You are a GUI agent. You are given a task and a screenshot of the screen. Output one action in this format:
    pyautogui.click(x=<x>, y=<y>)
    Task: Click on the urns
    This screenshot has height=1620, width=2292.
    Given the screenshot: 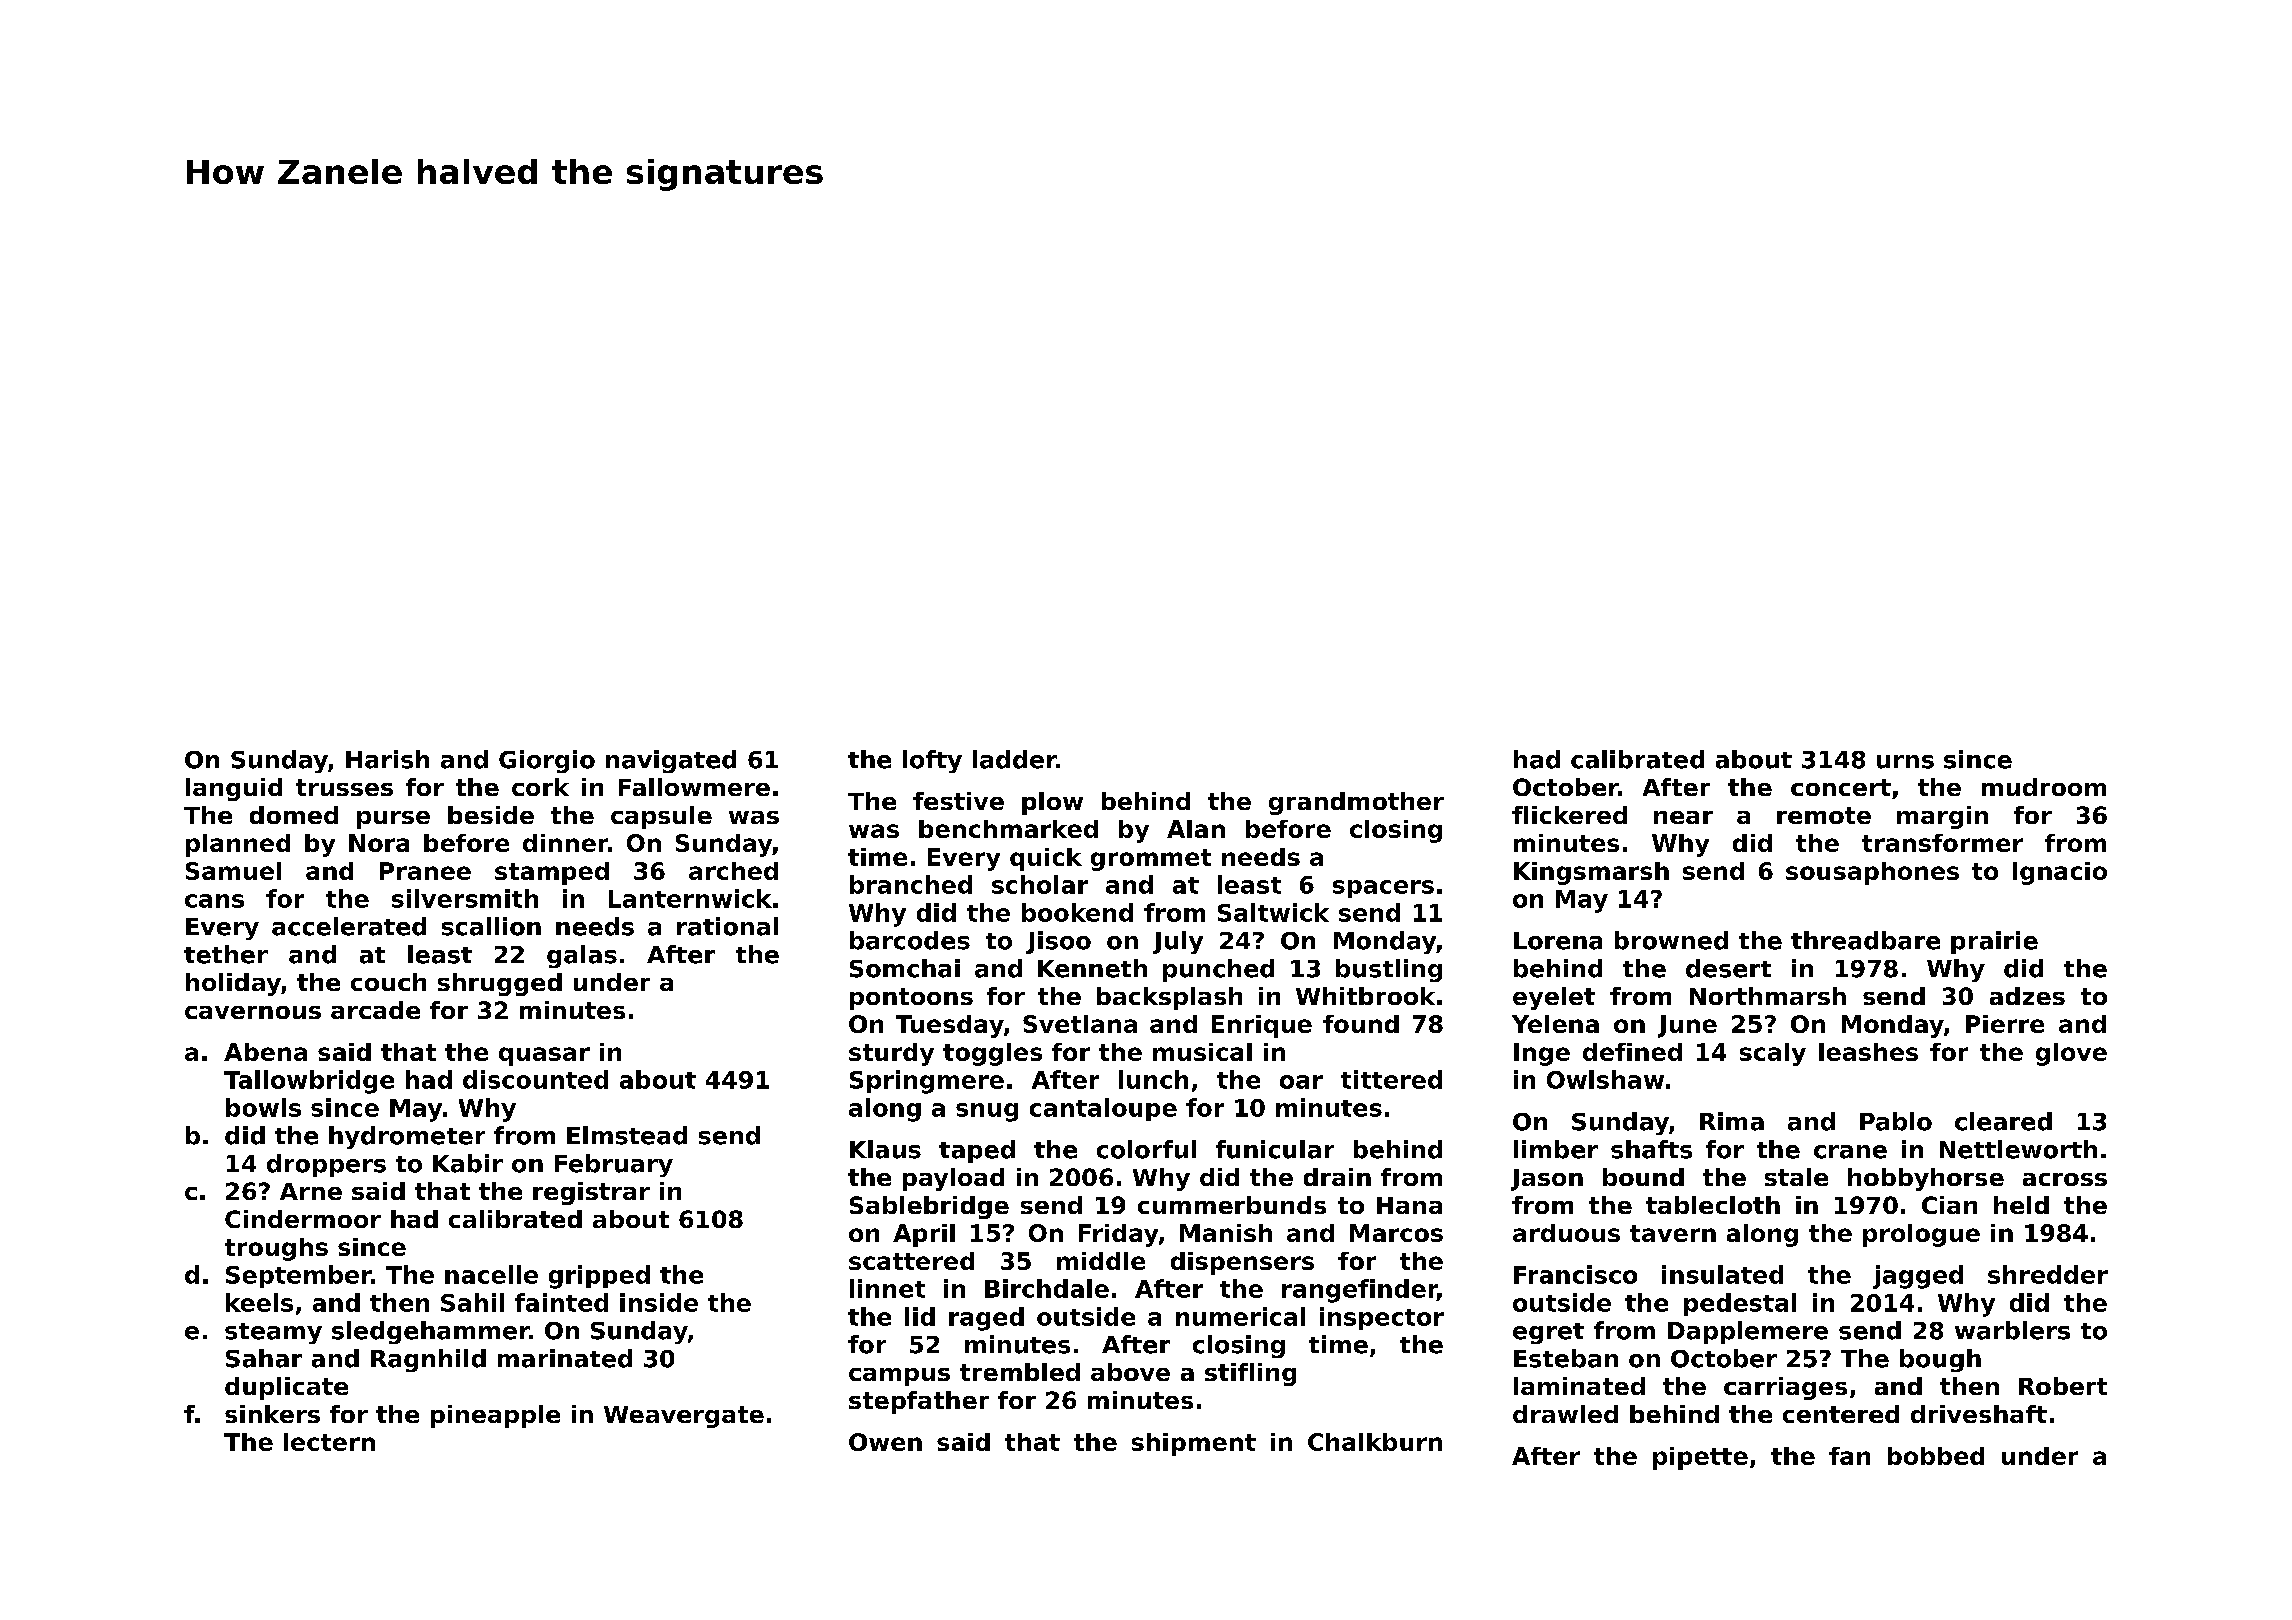 What is the action you would take?
    pyautogui.click(x=1905, y=762)
